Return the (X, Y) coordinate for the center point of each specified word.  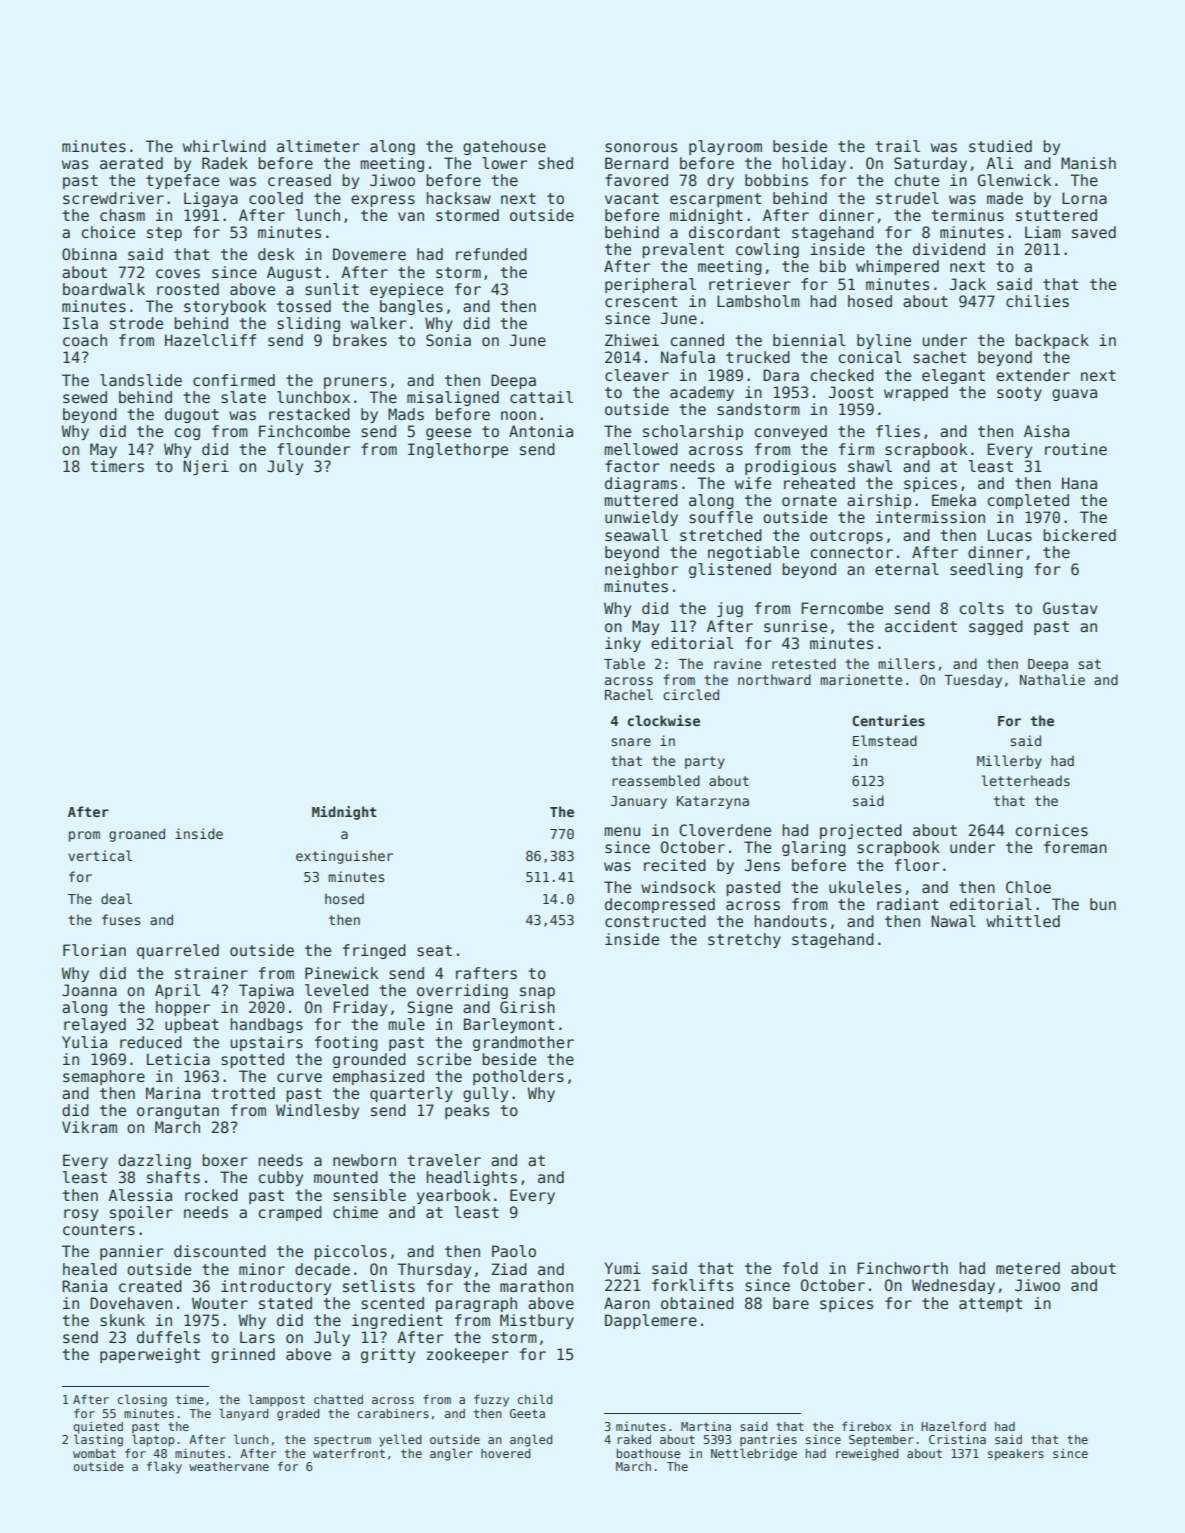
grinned (243, 1355)
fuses (121, 919)
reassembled (656, 780)
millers (906, 663)
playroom (725, 147)
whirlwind (224, 146)
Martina (706, 1426)
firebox (866, 1426)
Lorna (1084, 198)
